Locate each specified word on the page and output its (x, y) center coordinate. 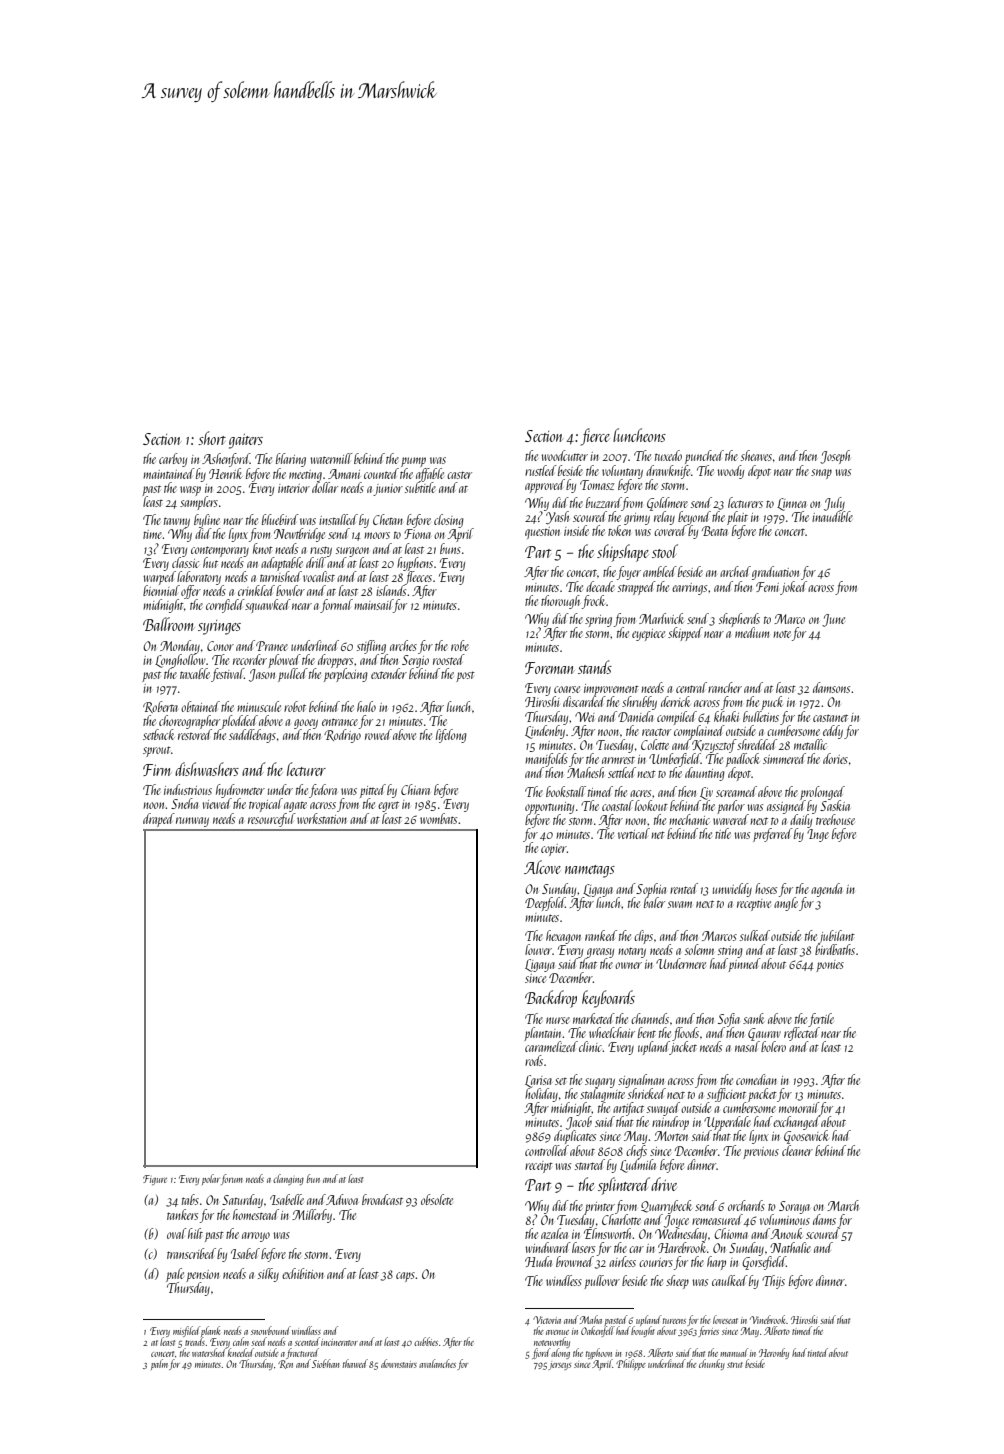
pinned (744, 965)
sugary (600, 1083)
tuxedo (668, 455)
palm (159, 1364)
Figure (155, 1180)
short (212, 438)
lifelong (451, 736)
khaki (726, 716)
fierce (595, 437)
